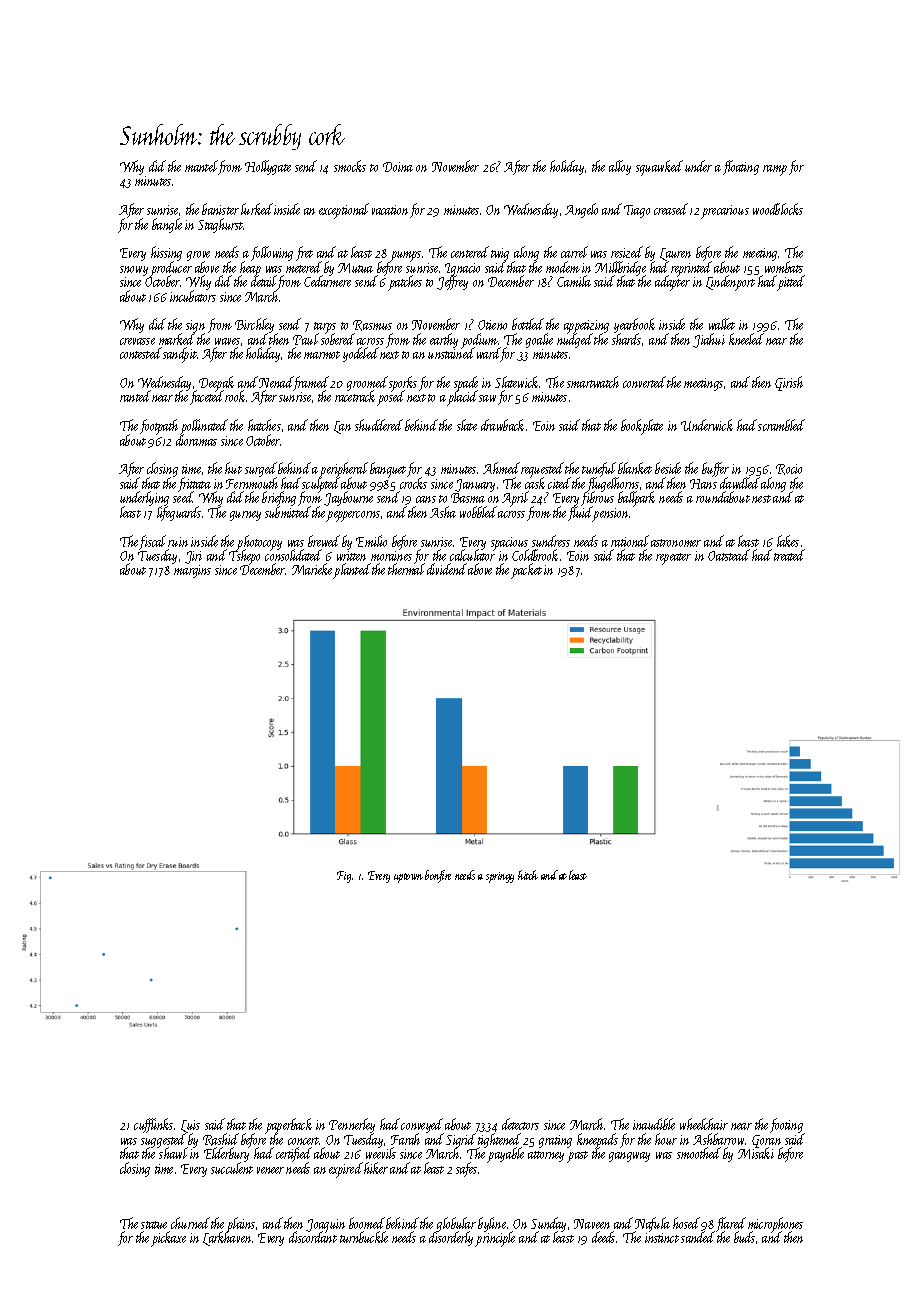 Image resolution: width=924 pixels, height=1308 pixels. What do you see at coordinates (192, 571) in the page?
I see `margins` at bounding box center [192, 571].
